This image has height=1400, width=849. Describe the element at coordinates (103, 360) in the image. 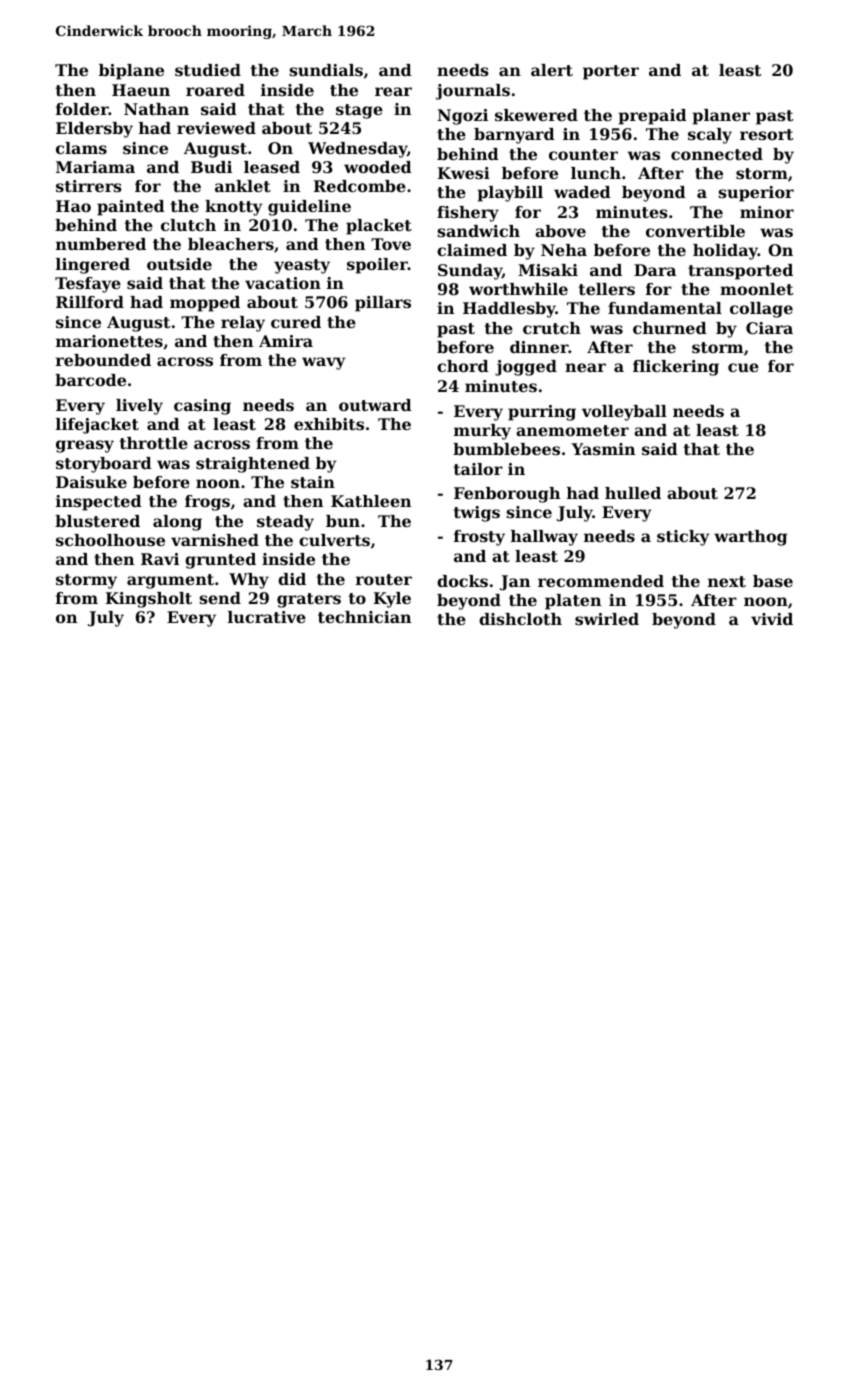

I see `rebounded` at that location.
